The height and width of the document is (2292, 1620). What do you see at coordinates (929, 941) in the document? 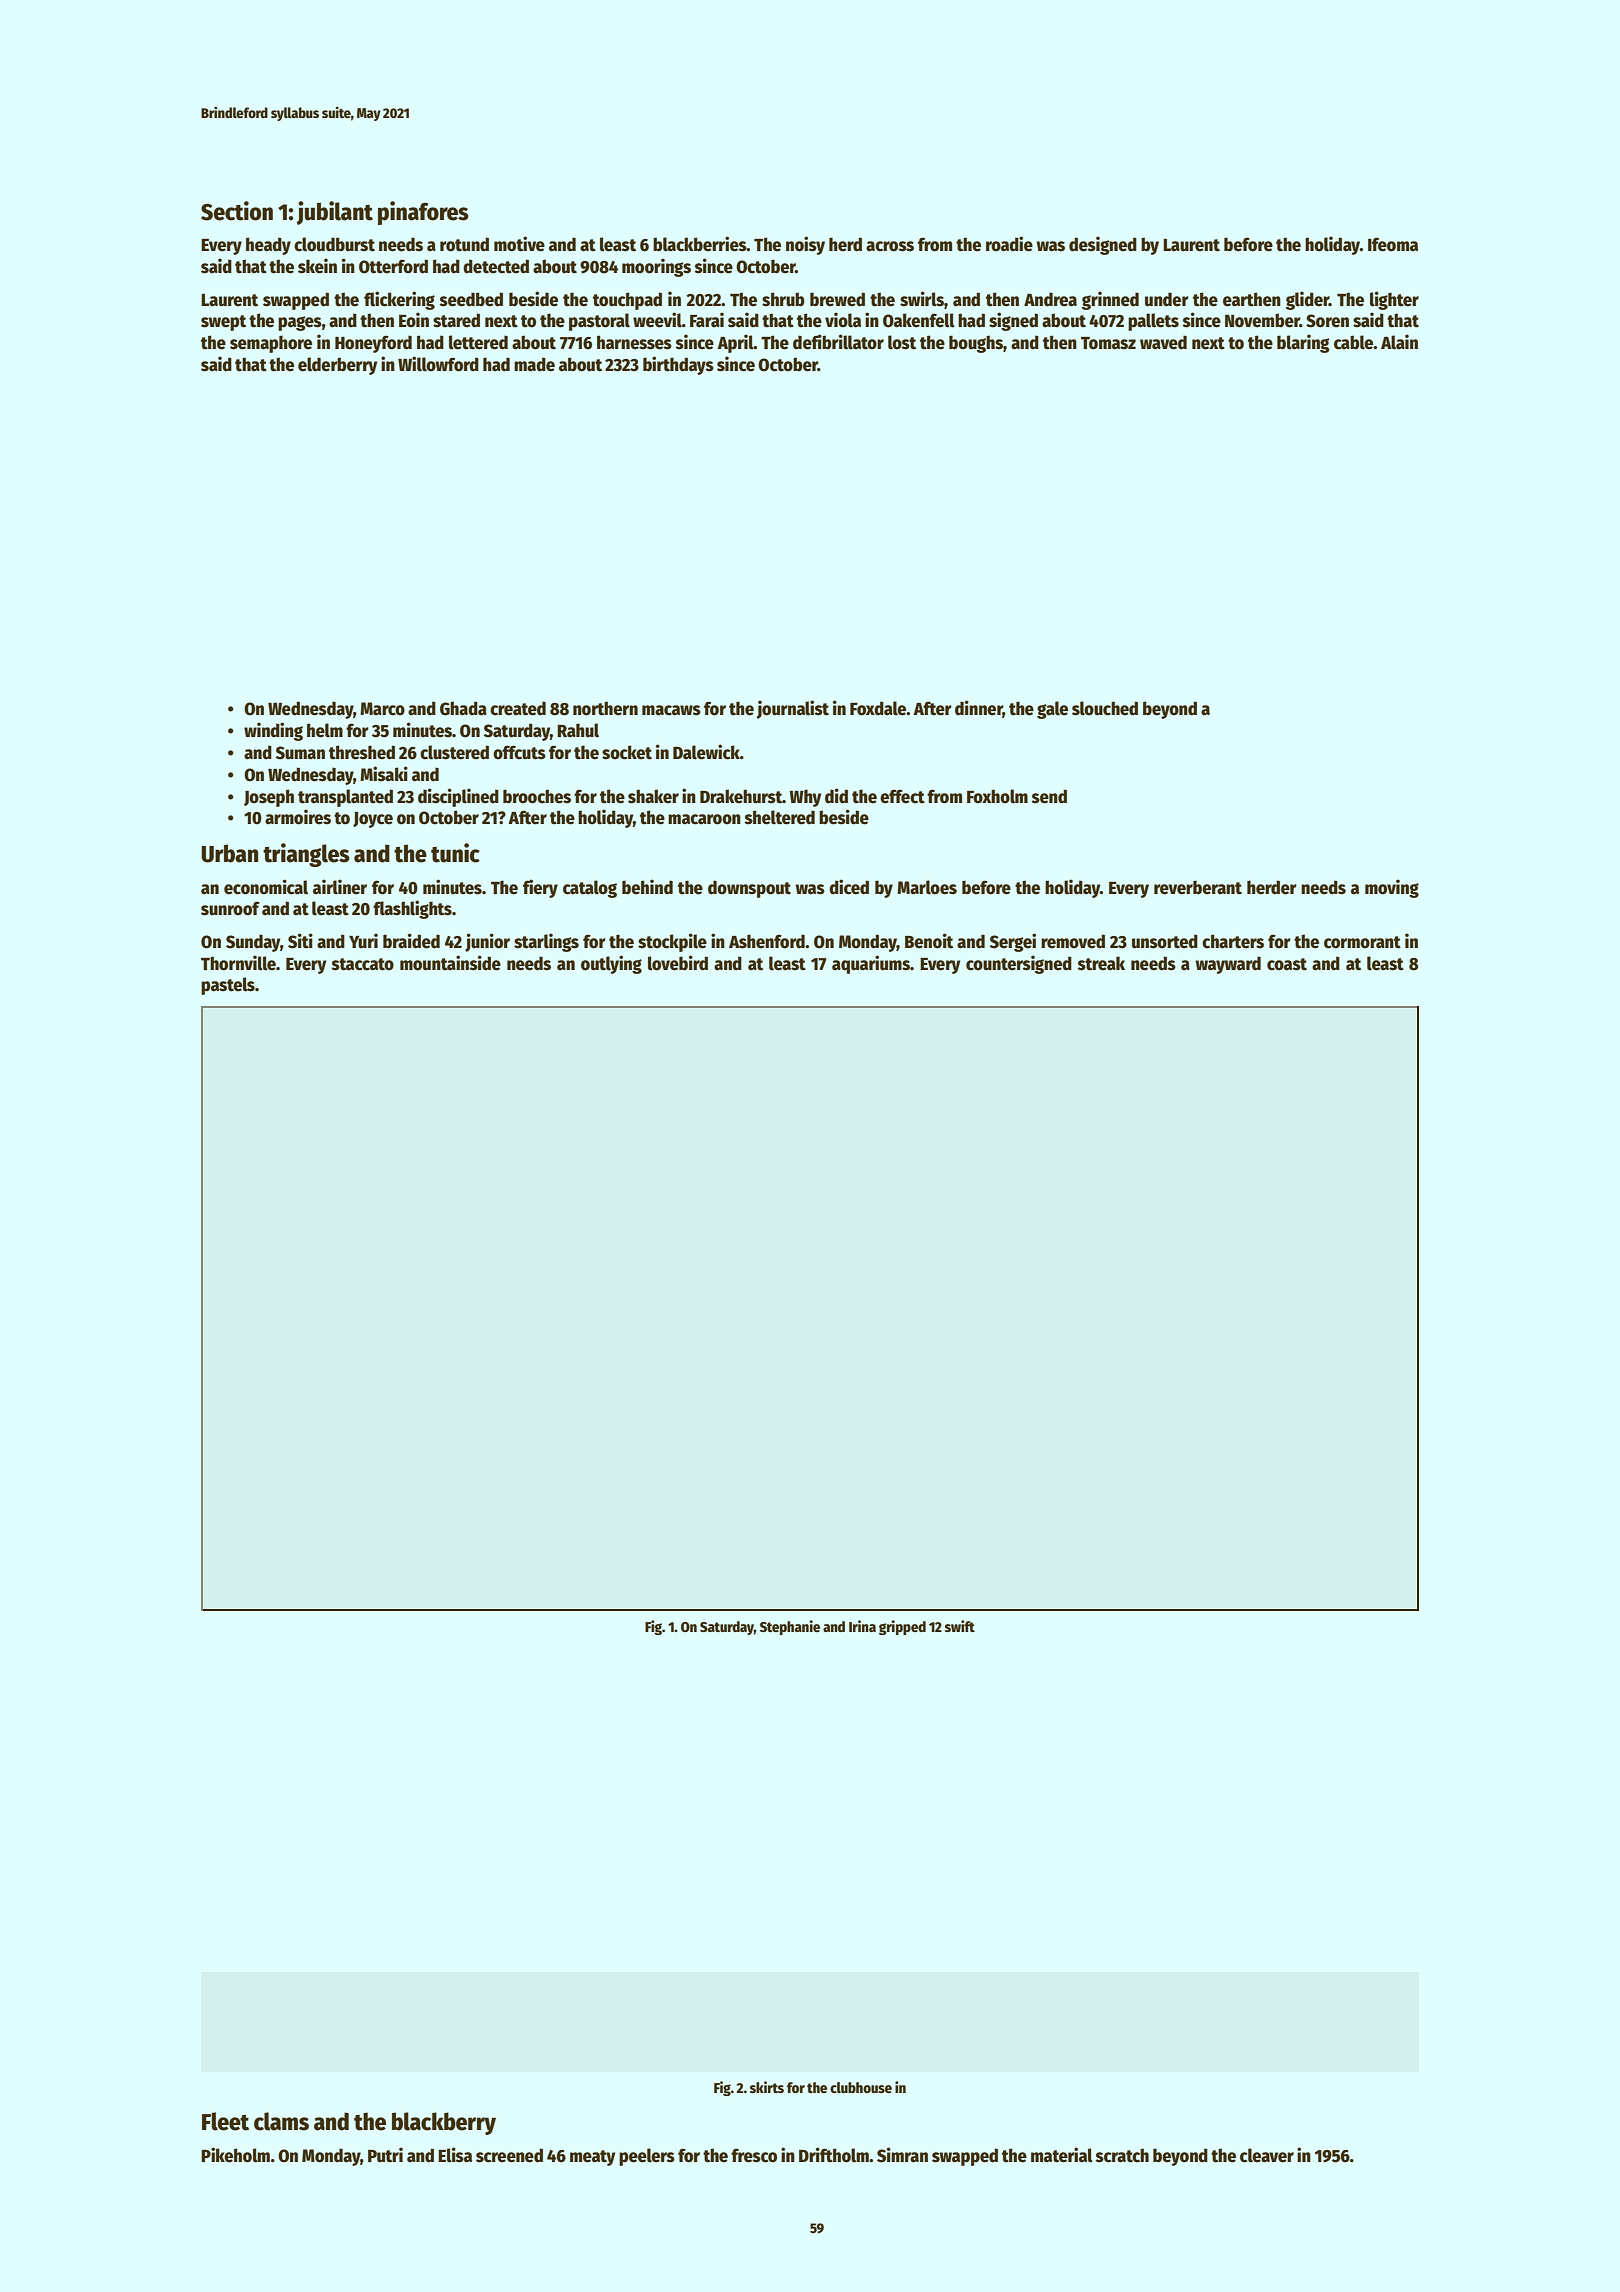
I see `Benoit` at bounding box center [929, 941].
